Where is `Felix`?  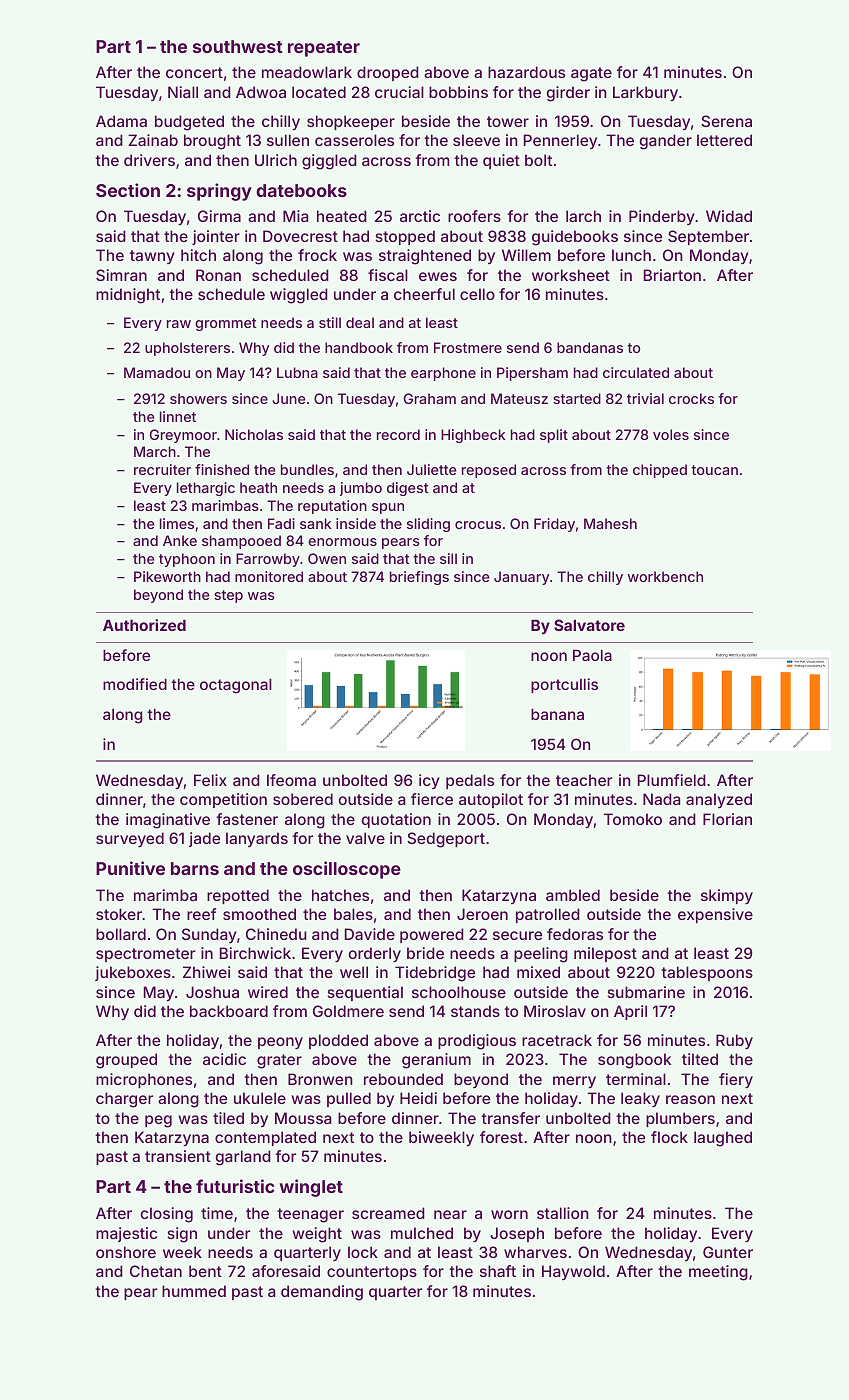
Felix is located at coordinates (210, 780).
